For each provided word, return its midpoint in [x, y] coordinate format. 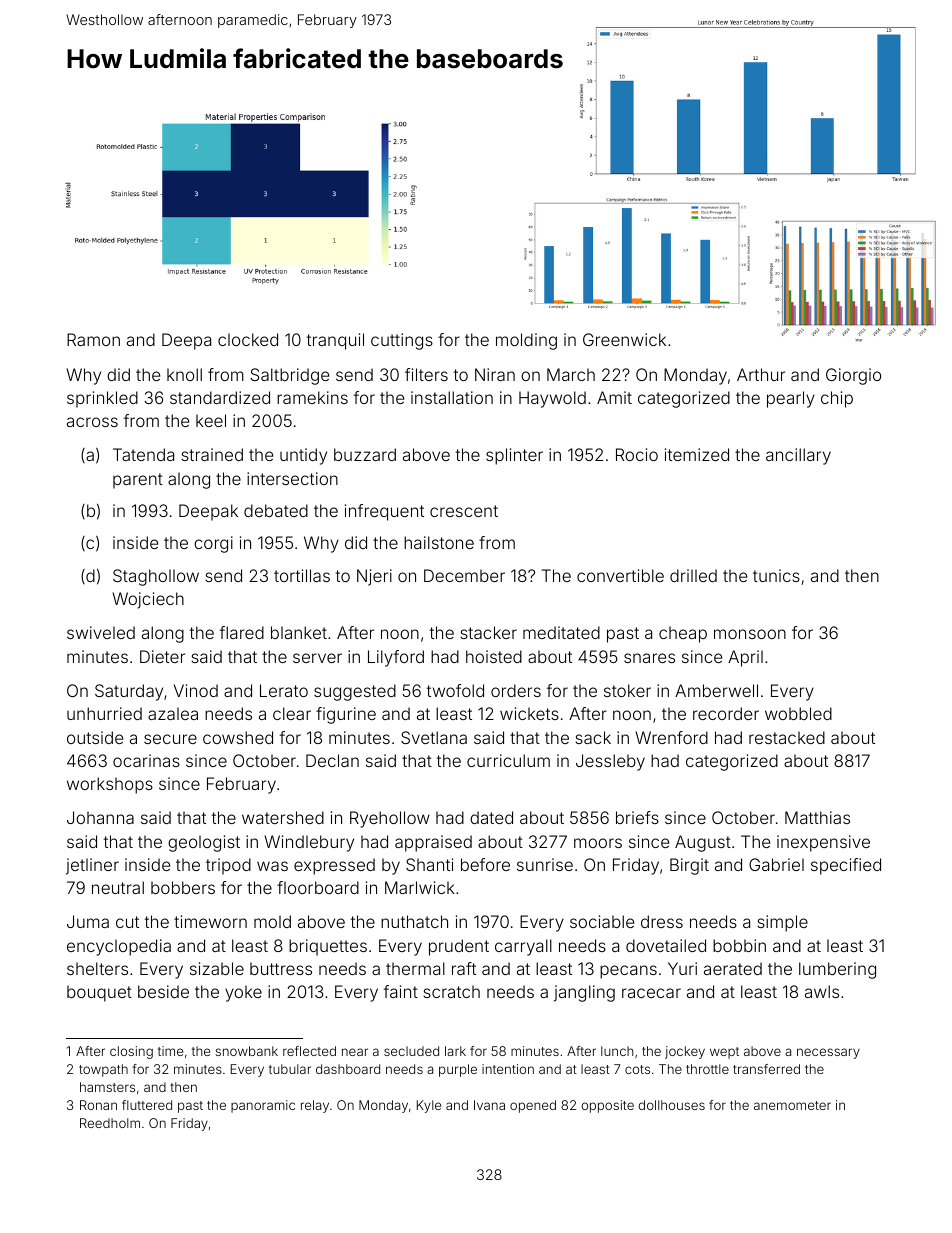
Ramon [93, 339]
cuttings [402, 341]
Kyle [429, 1106]
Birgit [689, 866]
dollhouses [671, 1105]
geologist [204, 843]
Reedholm [110, 1123]
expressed [334, 866]
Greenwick [624, 339]
